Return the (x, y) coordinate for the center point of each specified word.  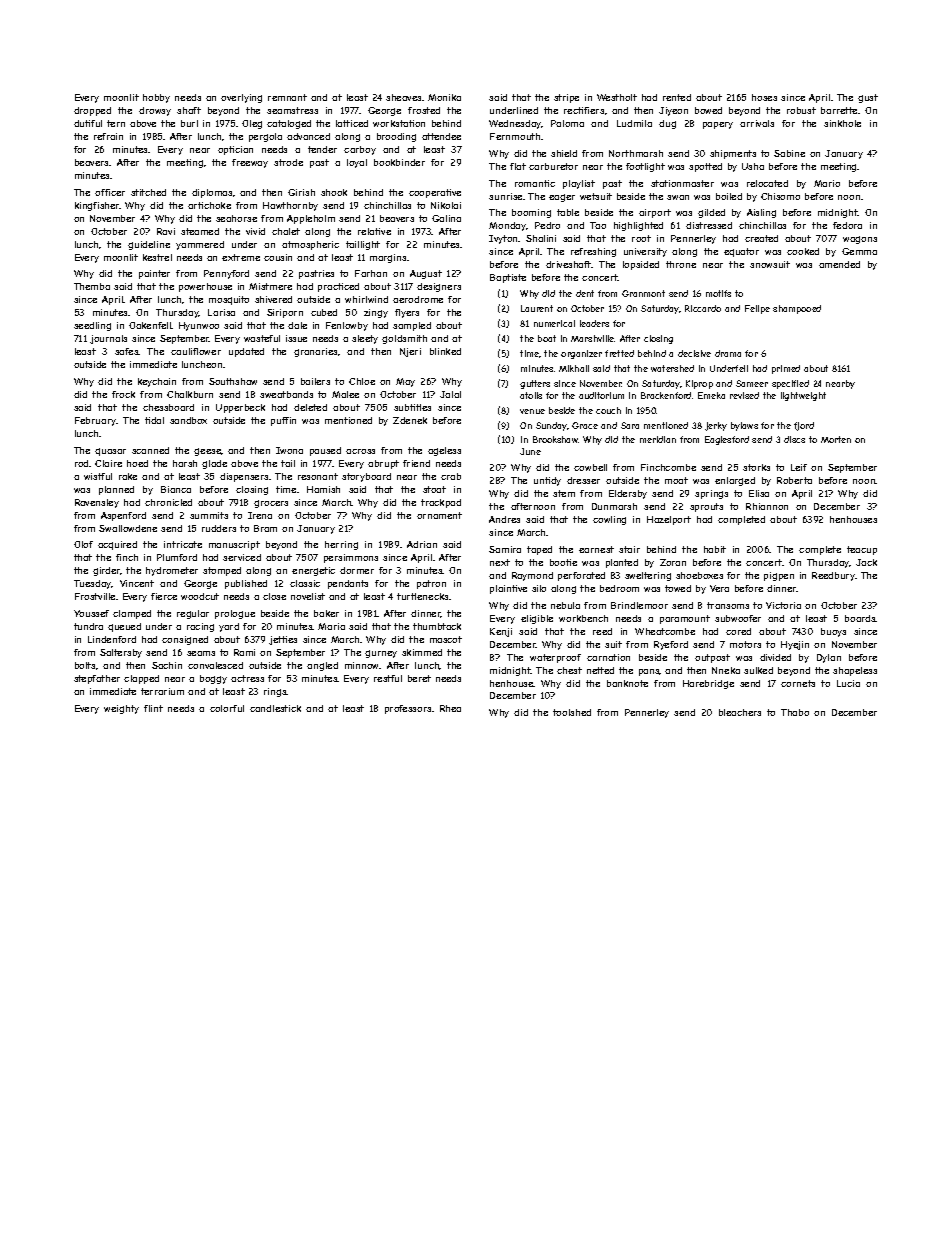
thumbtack (437, 626)
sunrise (505, 196)
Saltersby (121, 653)
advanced (308, 136)
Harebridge (708, 684)
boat (547, 338)
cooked (803, 251)
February (96, 421)
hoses (764, 97)
